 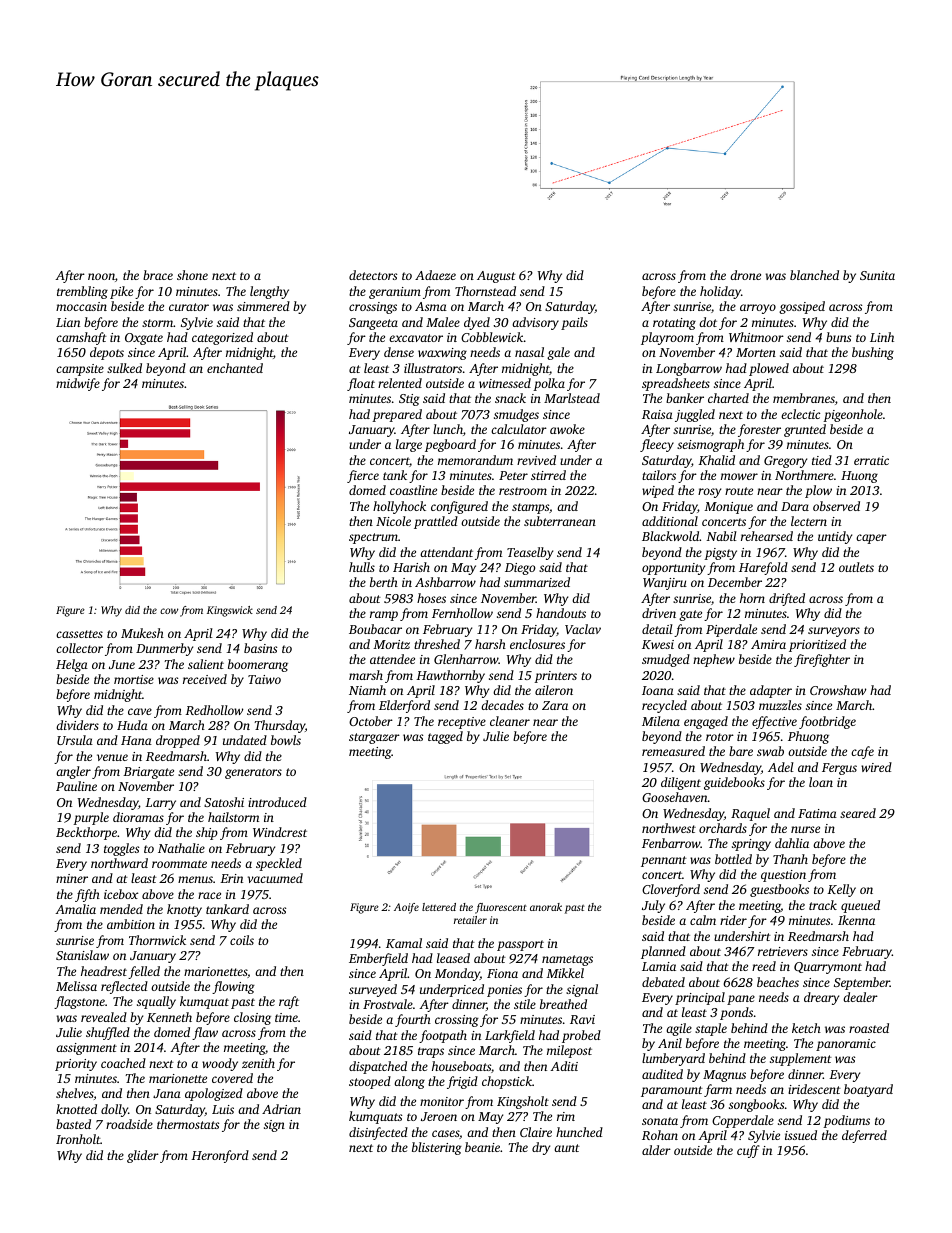 I want to click on tagged, so click(x=445, y=737).
